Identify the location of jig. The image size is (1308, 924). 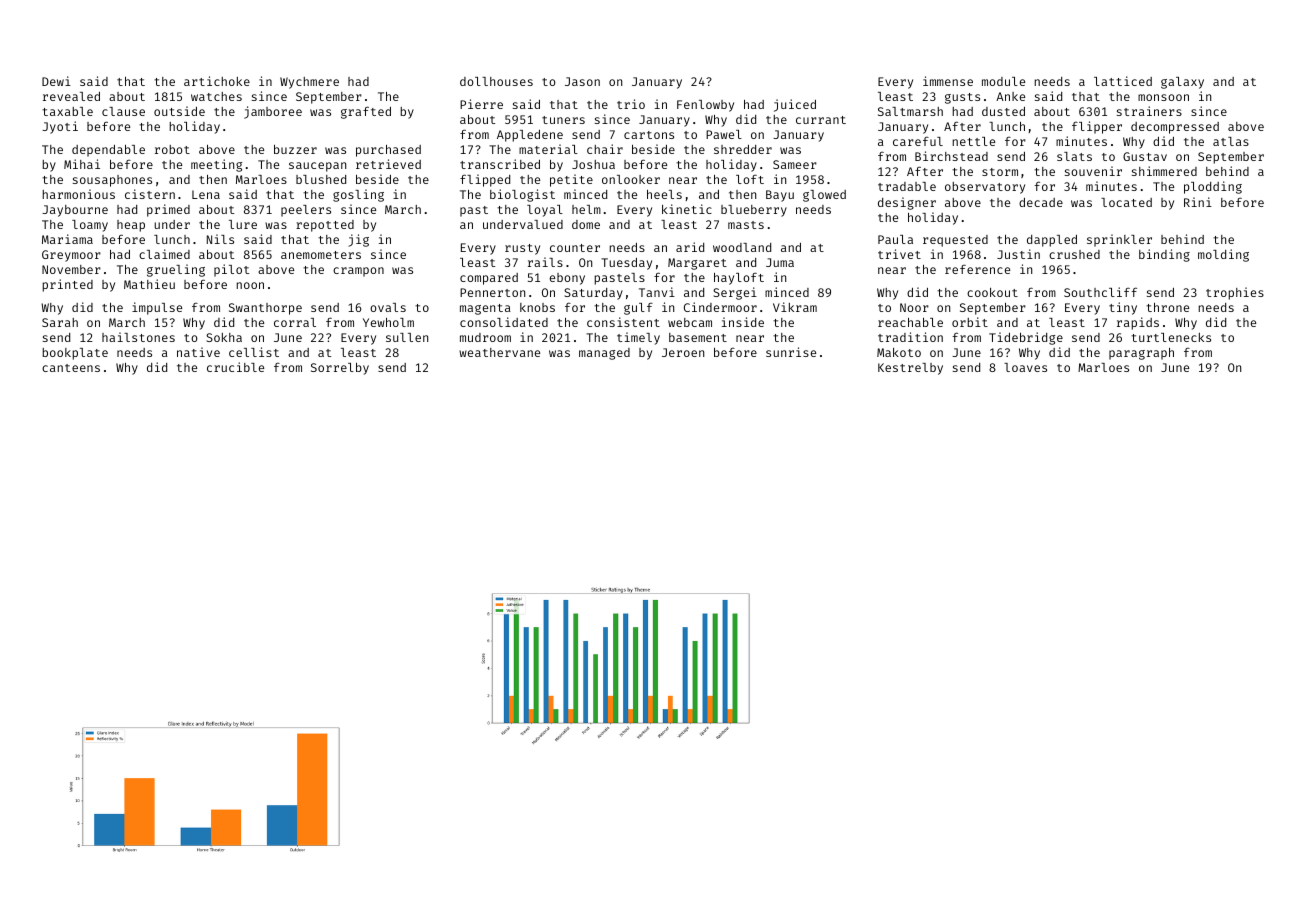
(358, 240).
